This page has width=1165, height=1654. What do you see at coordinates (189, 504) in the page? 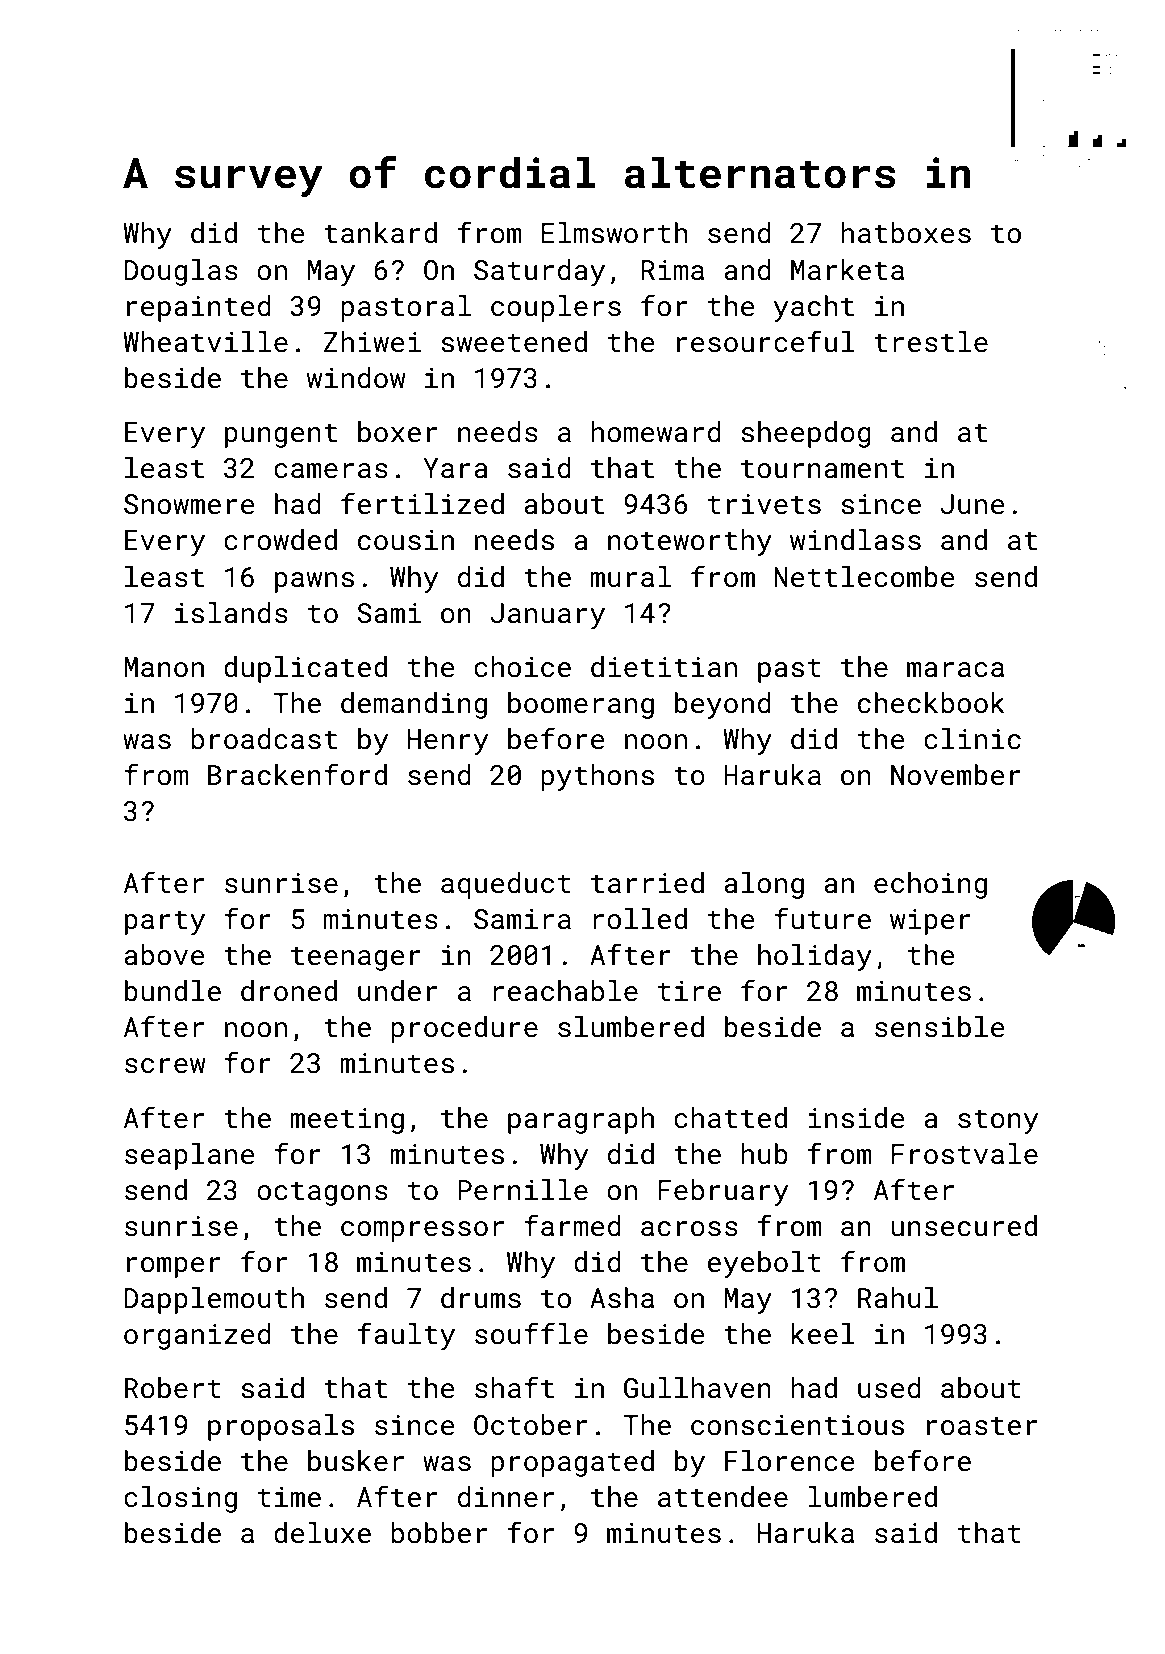
I see `Snowmere` at bounding box center [189, 504].
